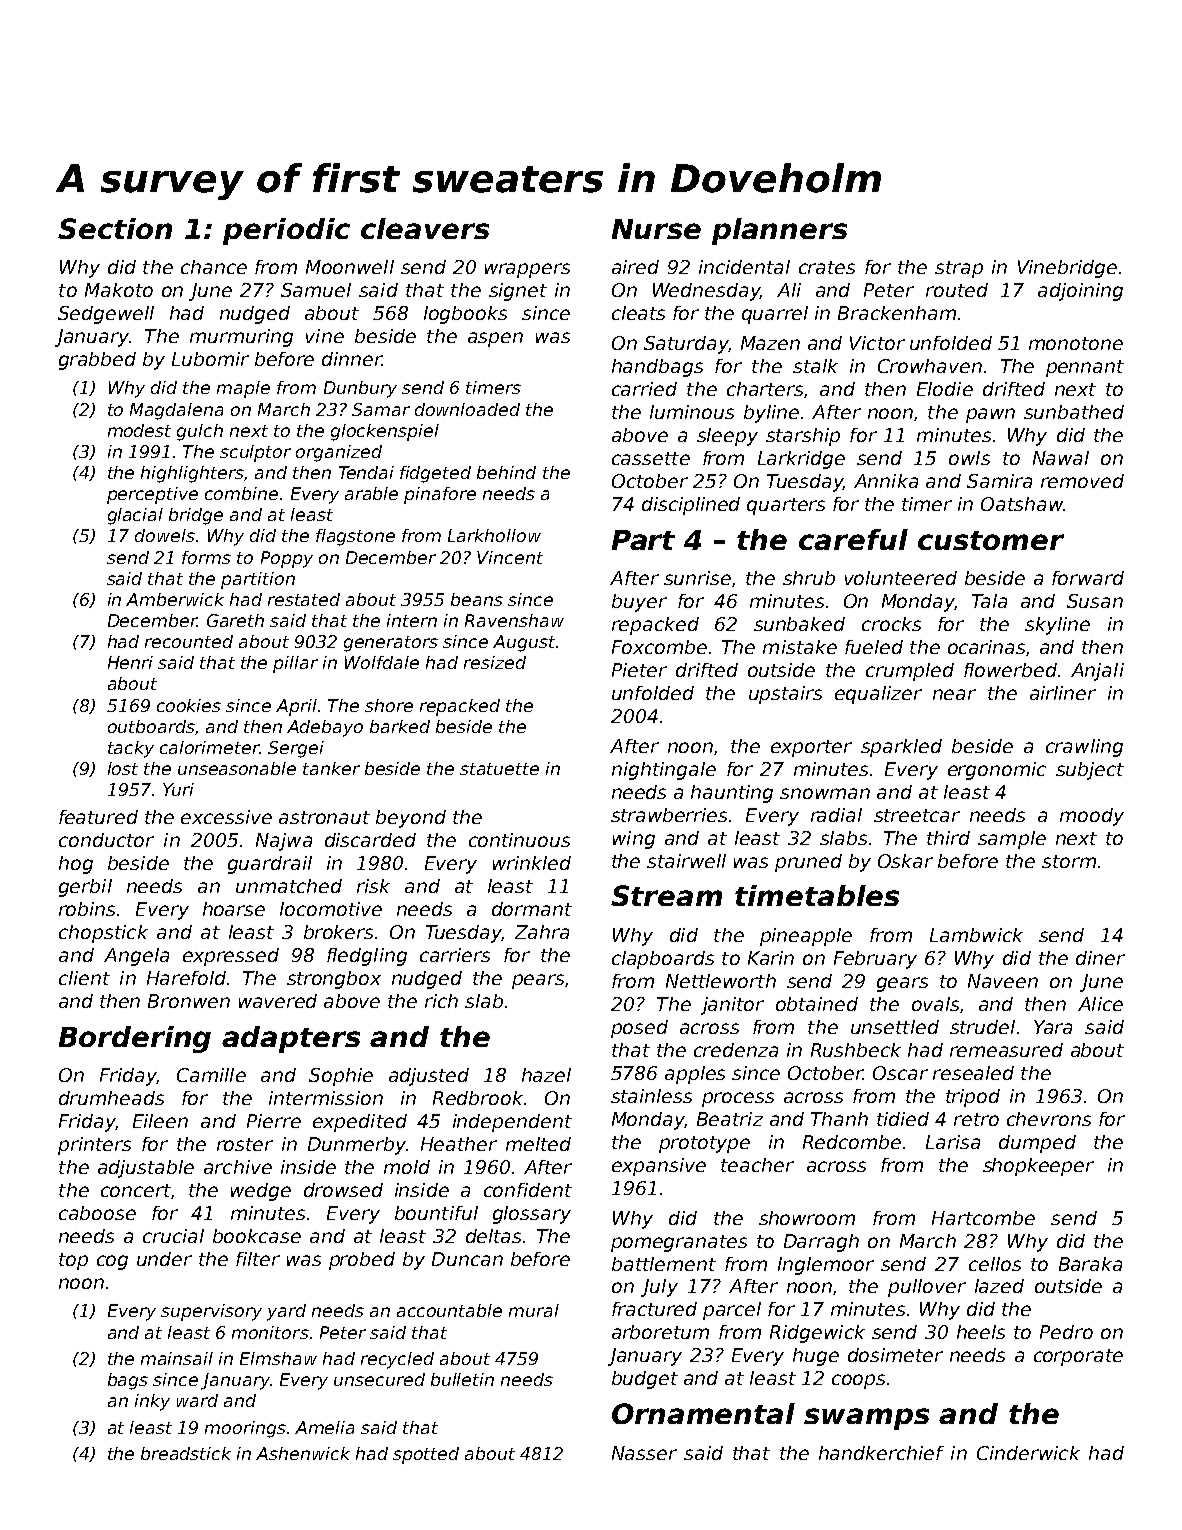 Image resolution: width=1182 pixels, height=1530 pixels. Describe the element at coordinates (139, 430) in the image. I see `modest` at that location.
